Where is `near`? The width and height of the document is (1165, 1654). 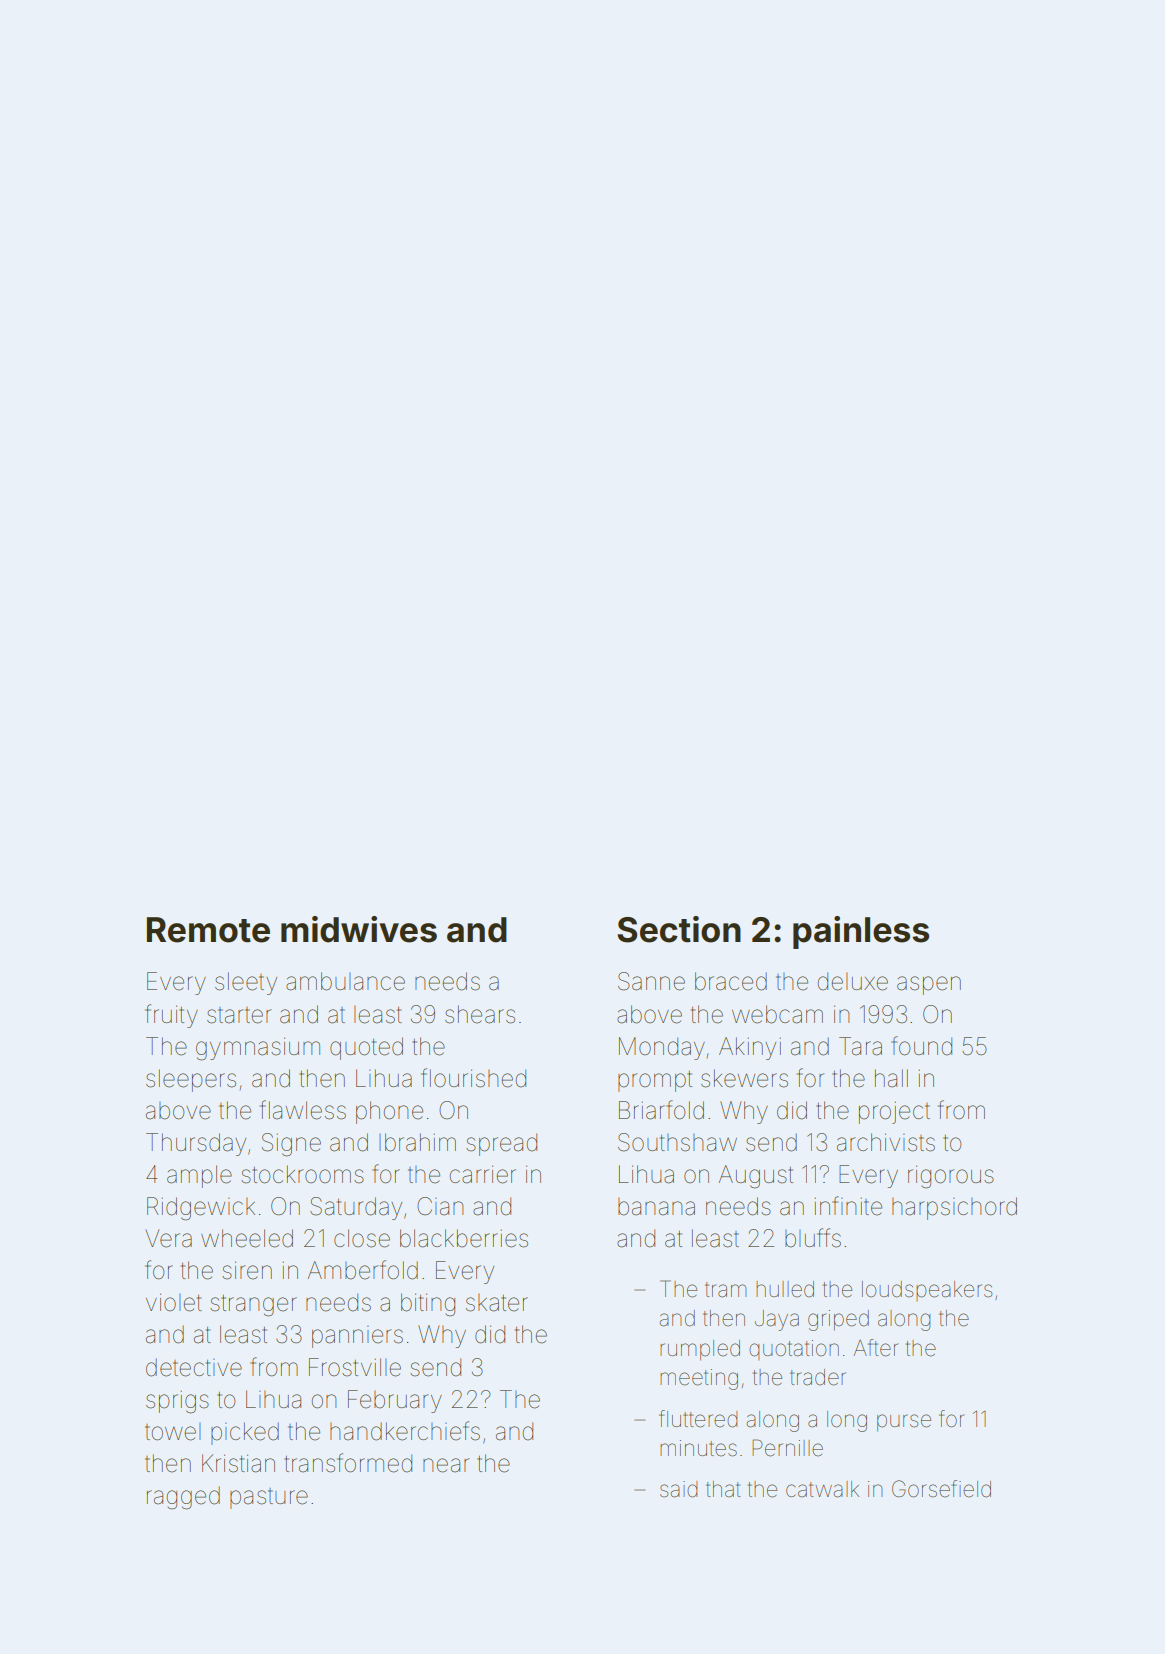 near is located at coordinates (446, 1465).
